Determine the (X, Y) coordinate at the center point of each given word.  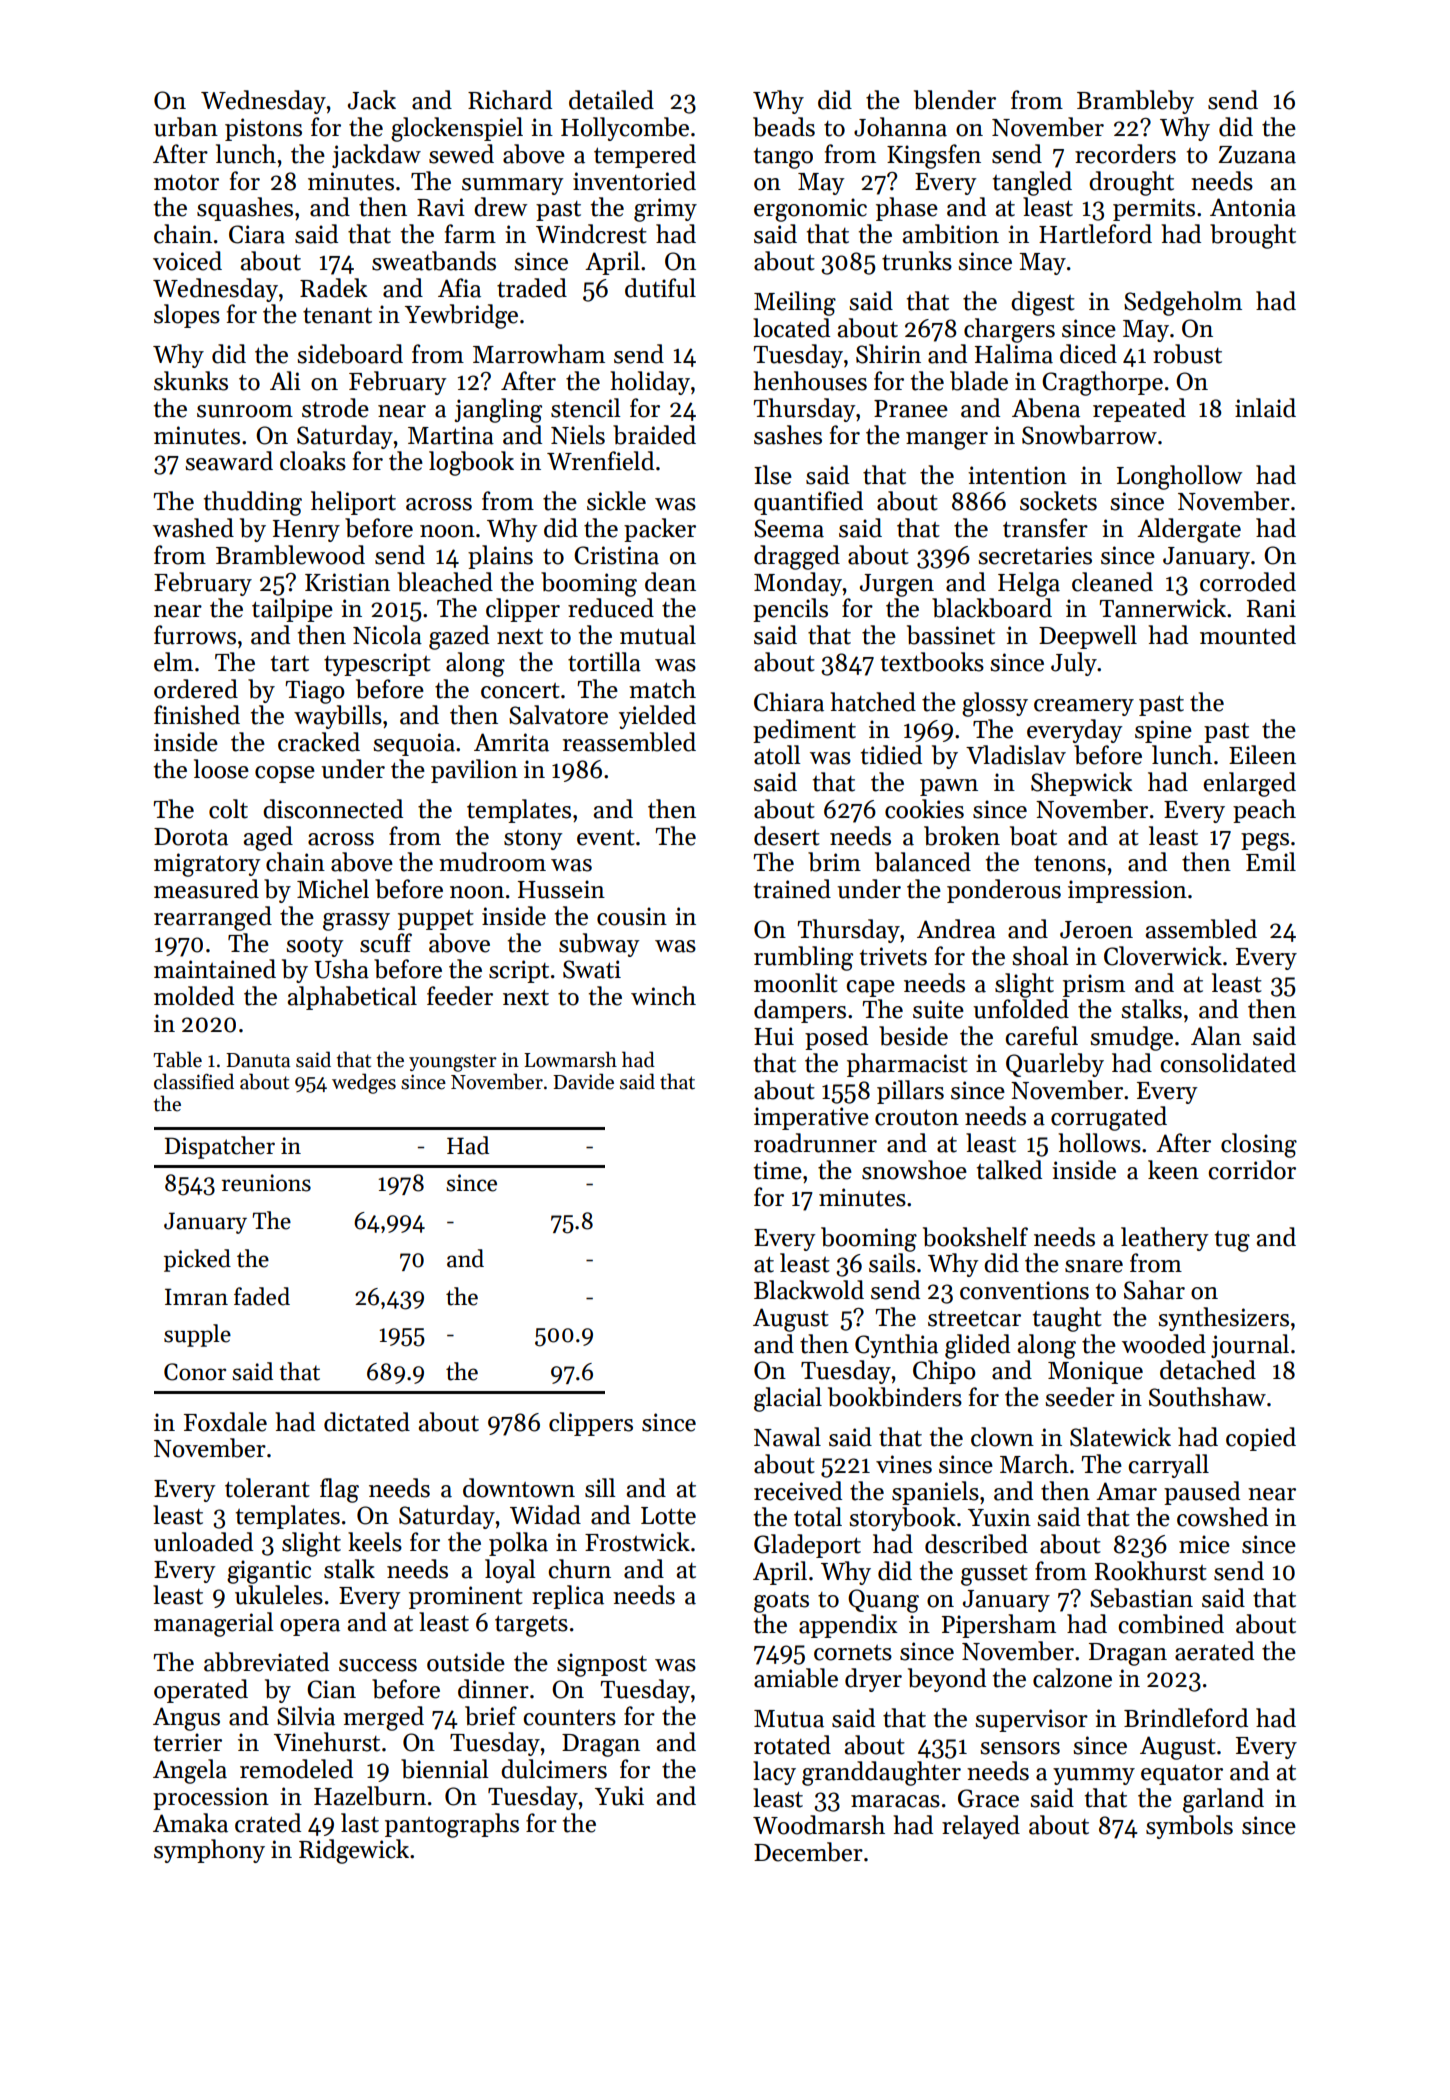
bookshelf (975, 1237)
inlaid (1265, 408)
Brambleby (1135, 102)
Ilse (773, 475)
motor (186, 183)
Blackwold (809, 1290)
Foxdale (225, 1422)
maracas (895, 1801)
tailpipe (292, 610)
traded (532, 288)
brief (491, 1716)
